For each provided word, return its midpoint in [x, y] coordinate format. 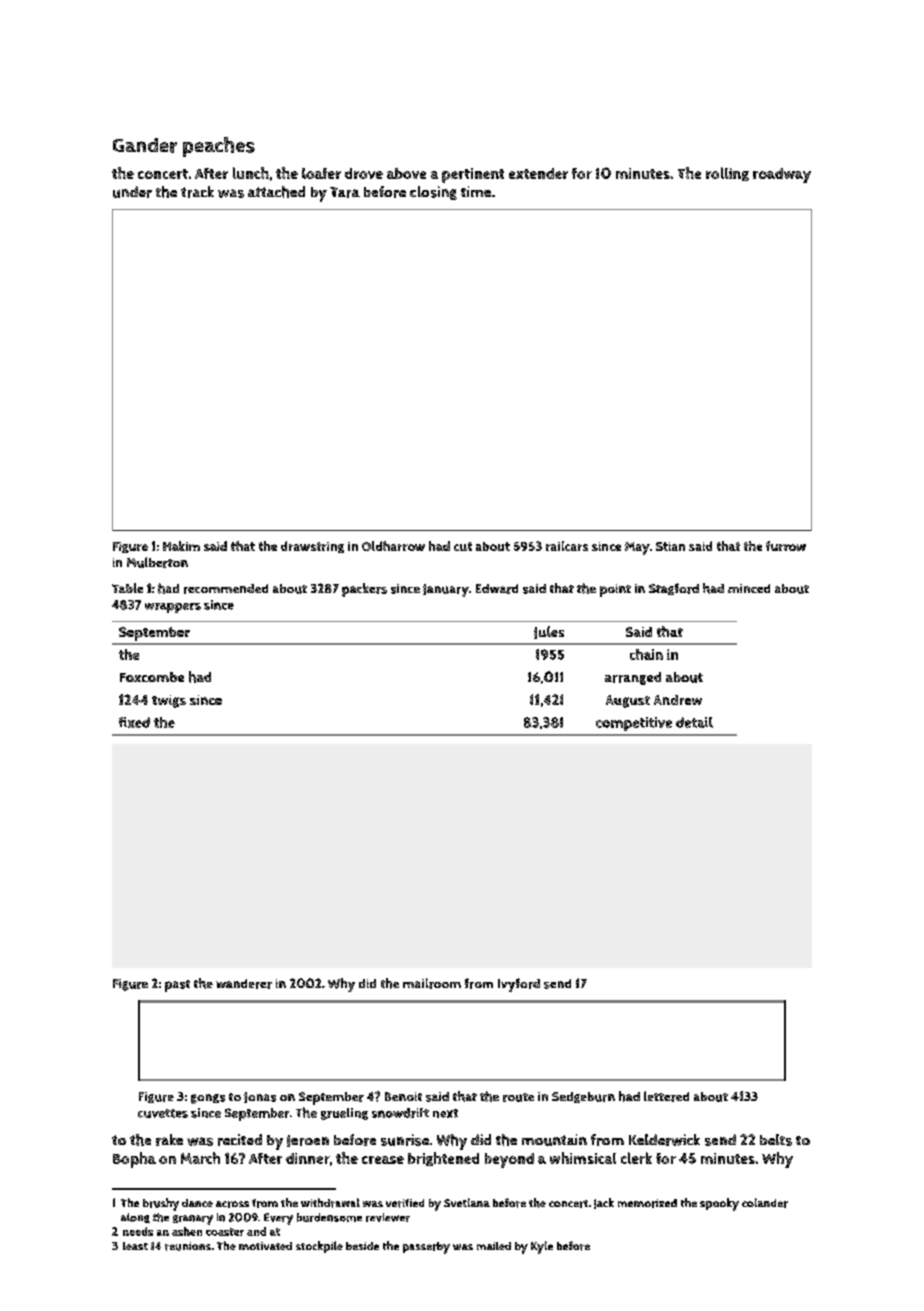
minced [749, 588]
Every [278, 1219]
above [406, 173]
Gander [145, 145]
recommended [226, 589]
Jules [549, 632]
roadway [782, 175]
